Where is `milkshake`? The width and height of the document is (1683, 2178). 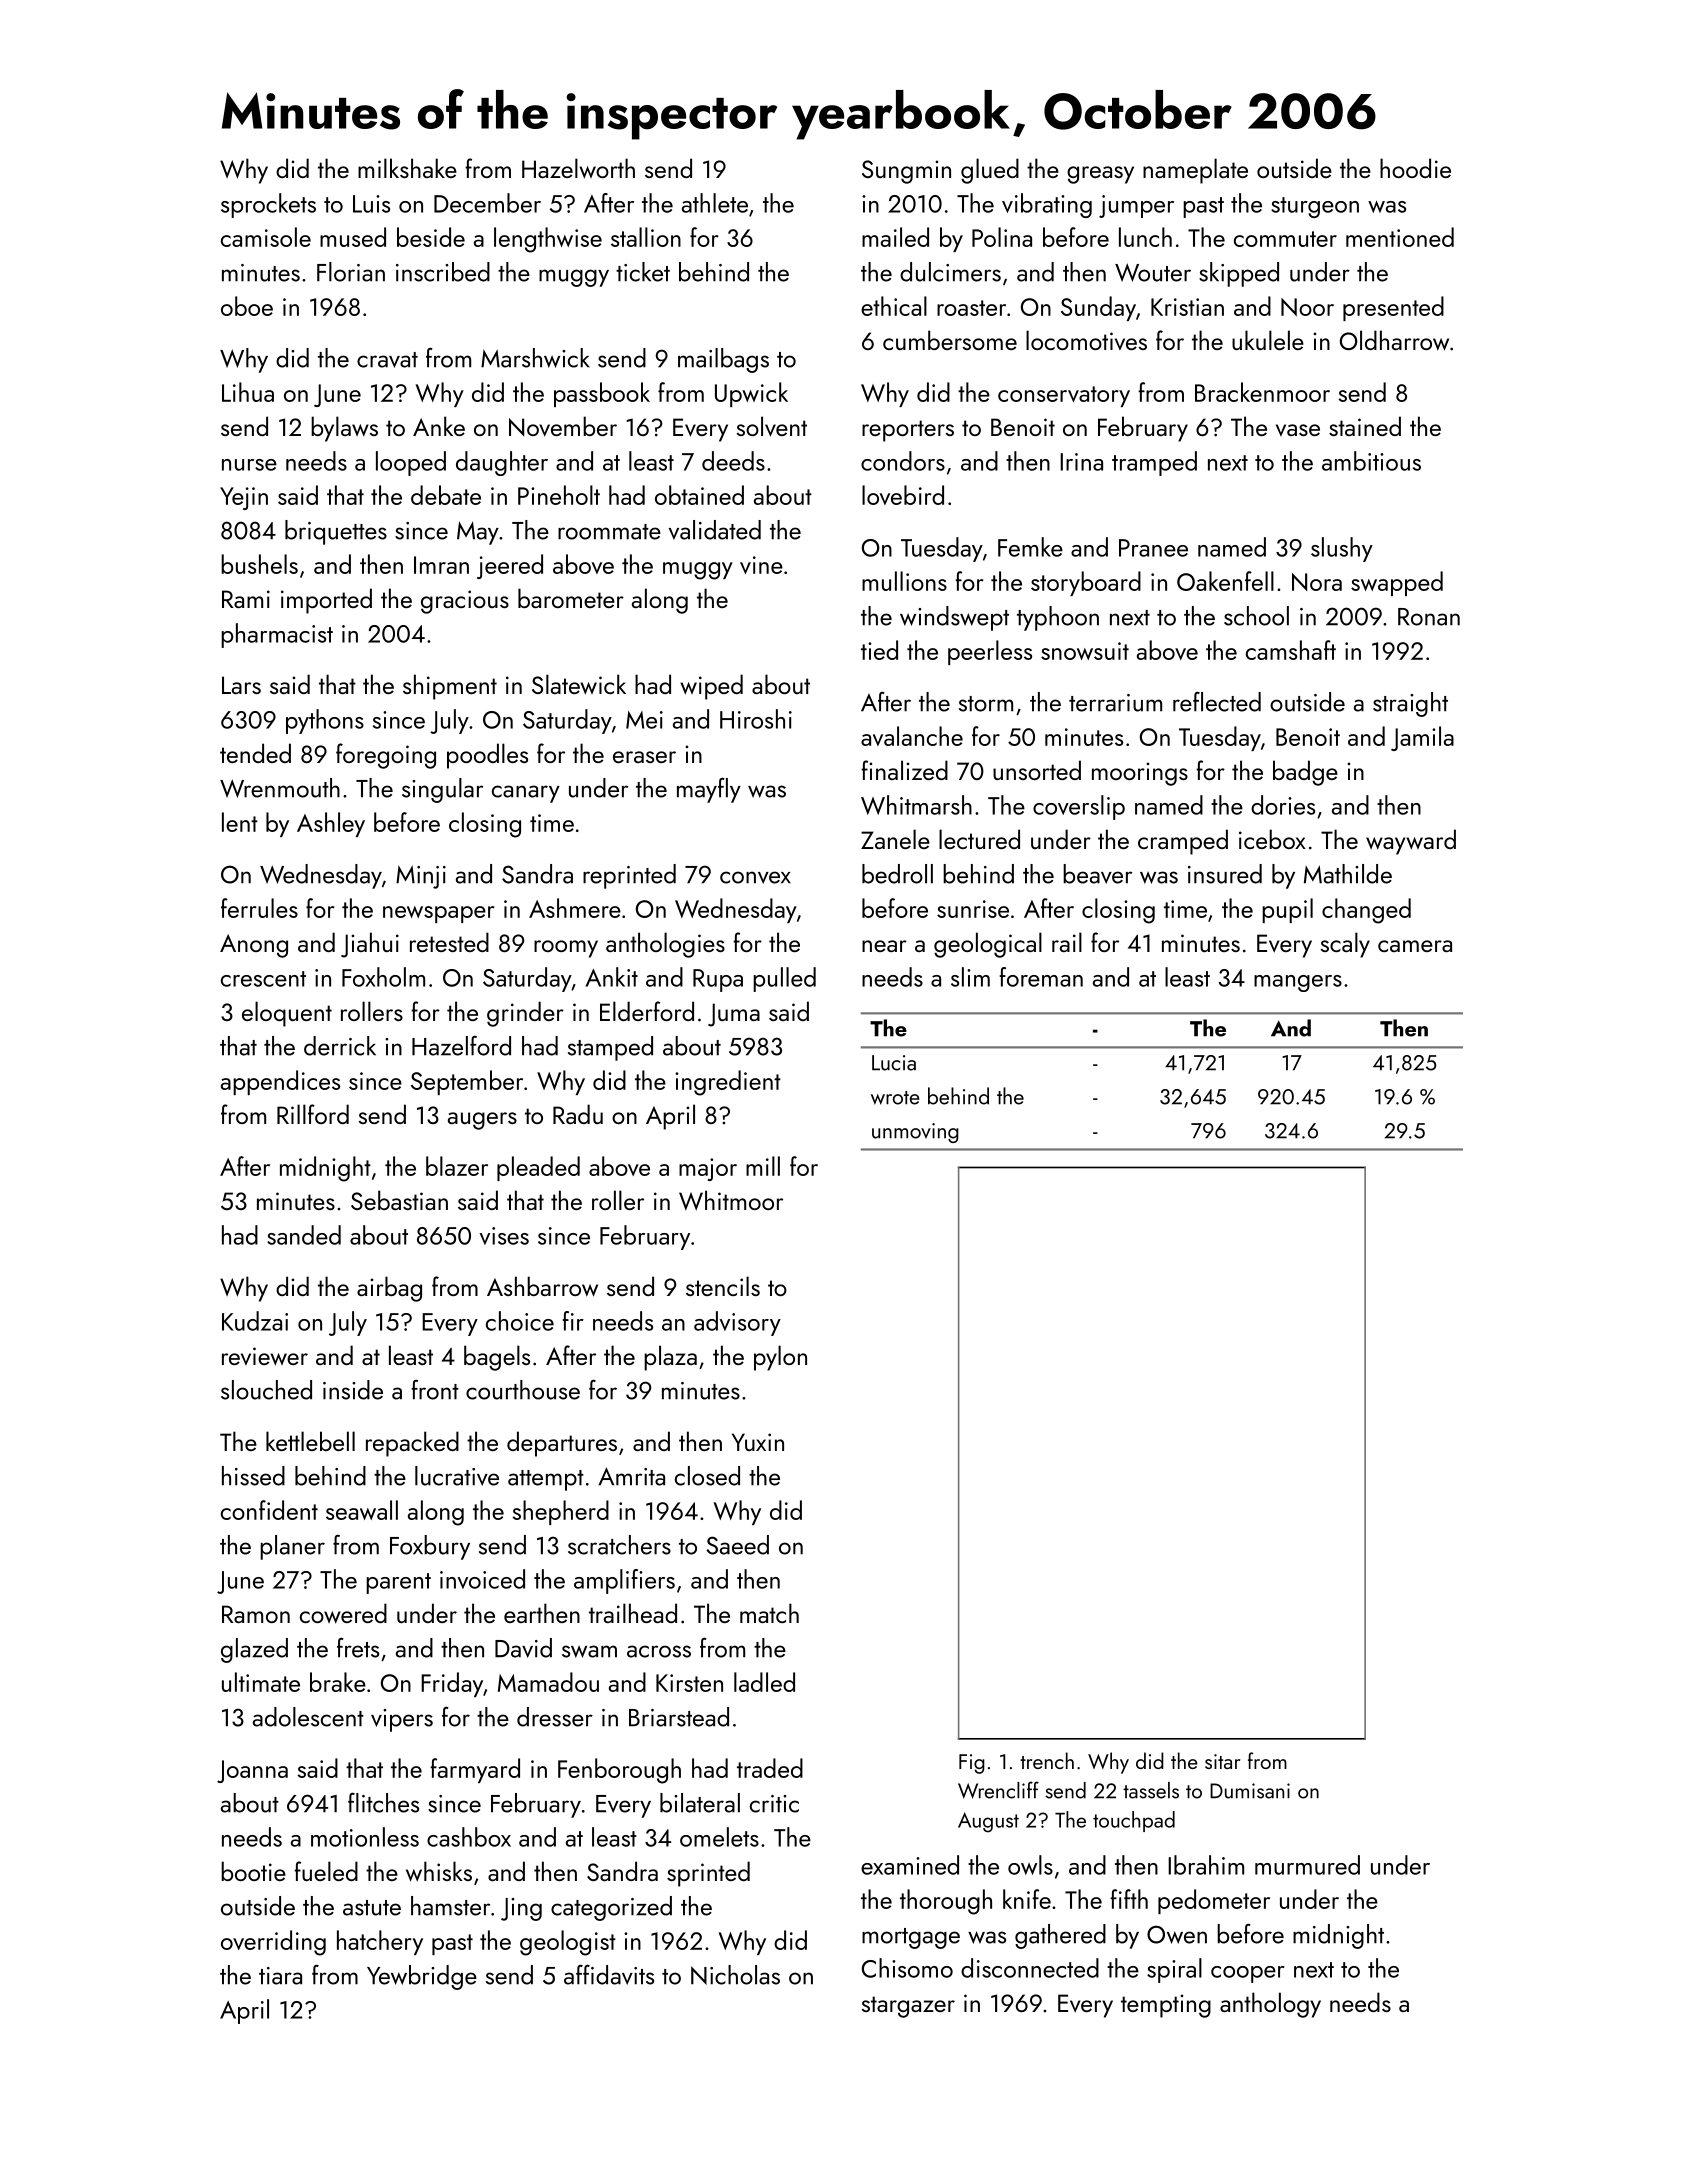 milkshake is located at coordinates (407, 168).
